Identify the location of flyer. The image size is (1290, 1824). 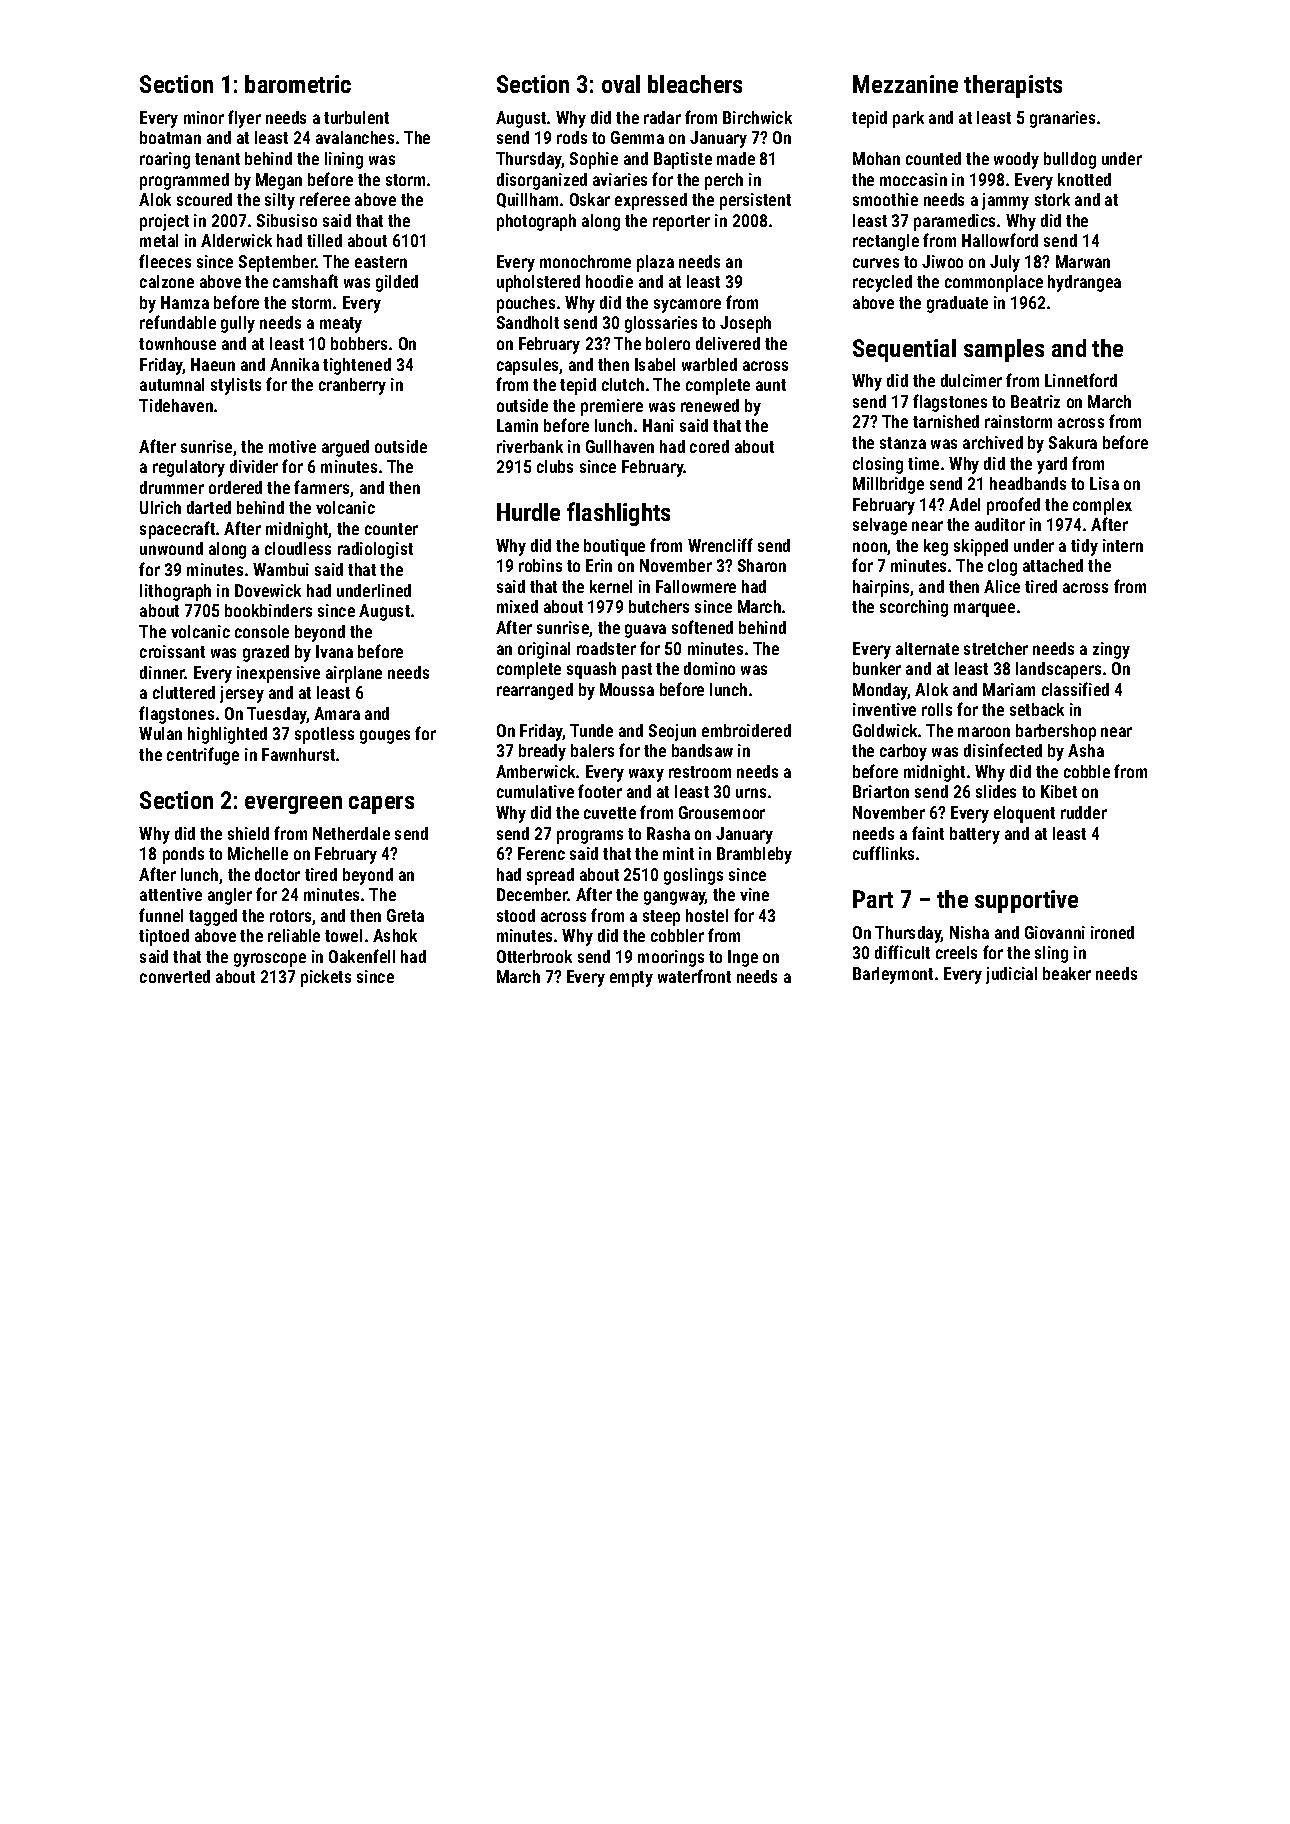
(244, 119).
